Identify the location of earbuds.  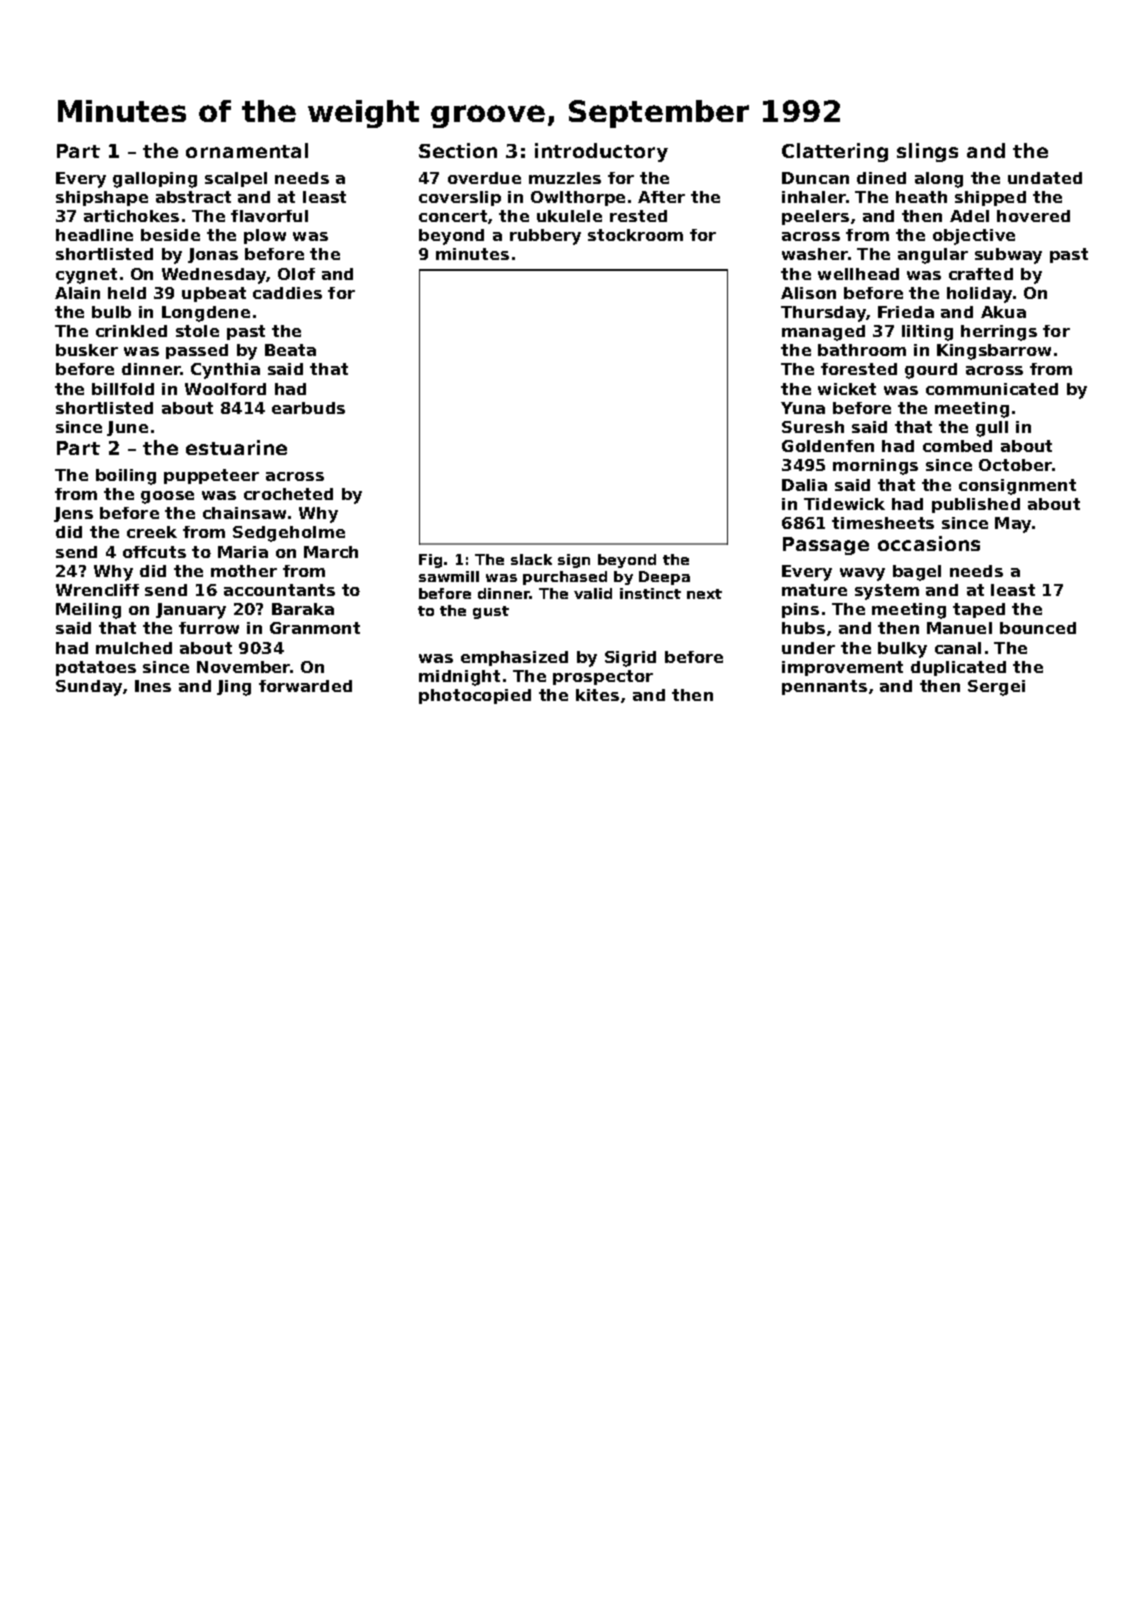
(308, 408).
